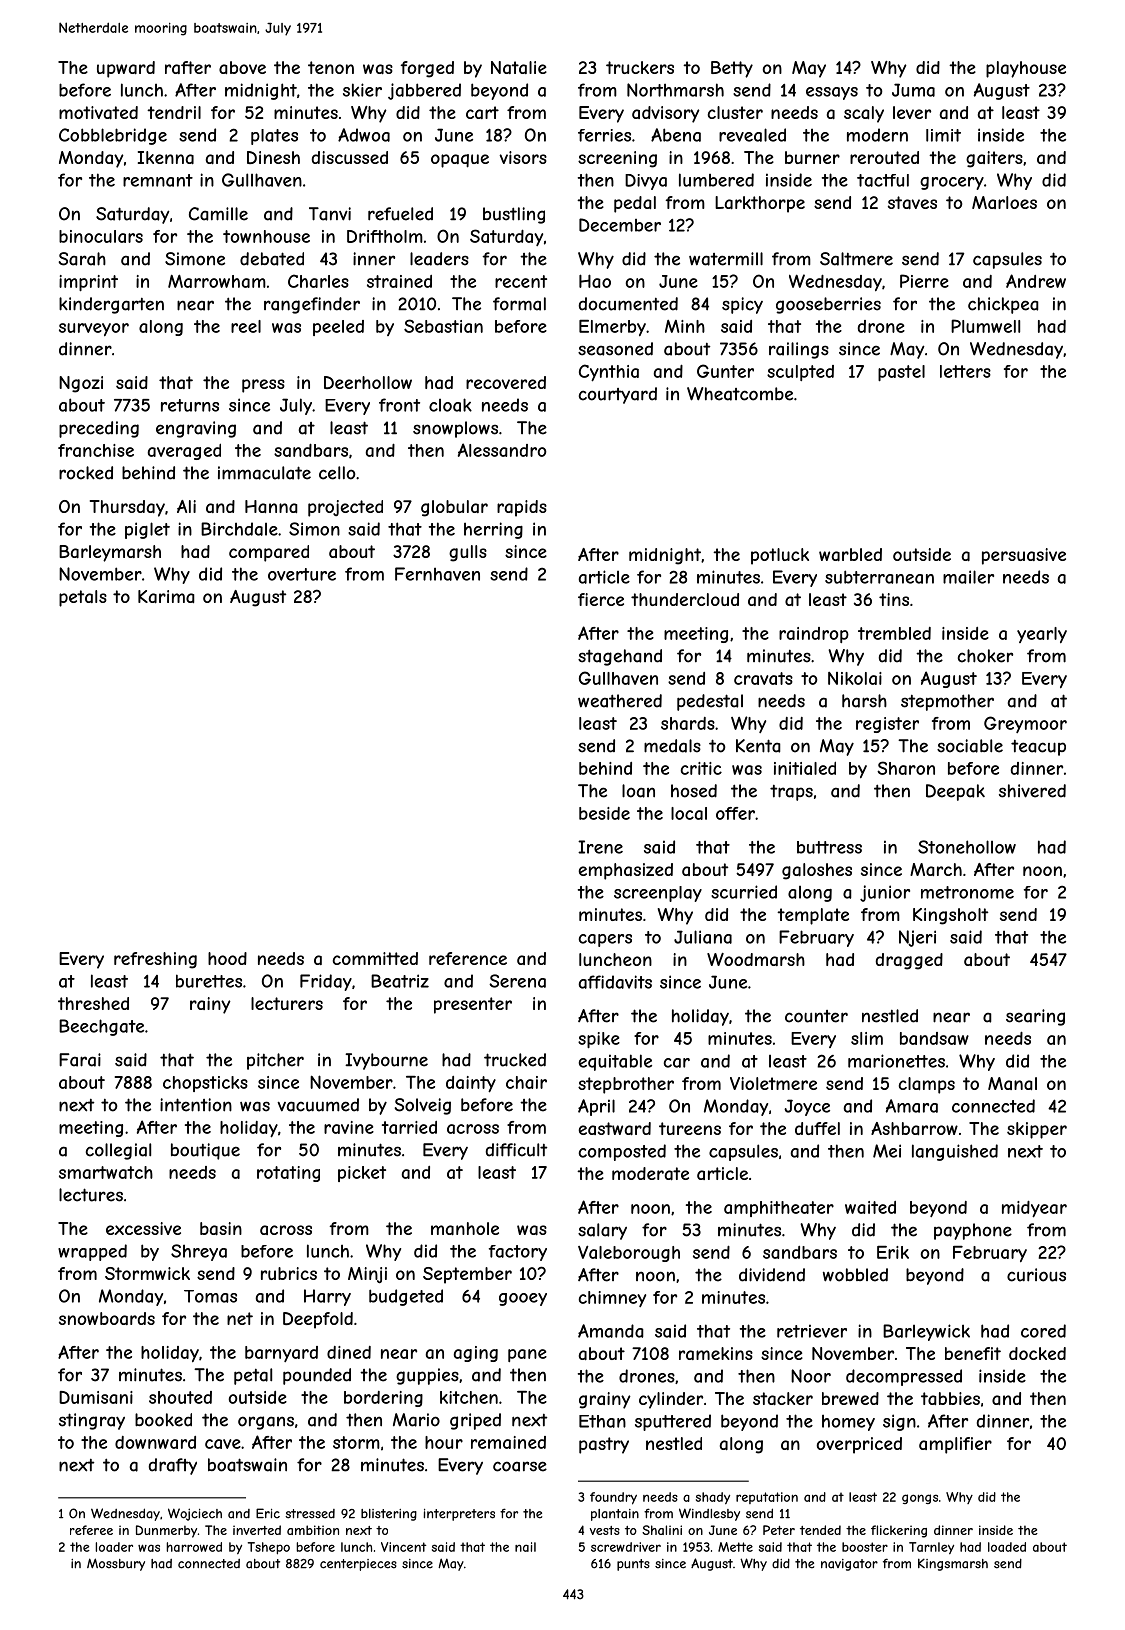 This screenshot has width=1125, height=1630. Describe the element at coordinates (116, 1564) in the screenshot. I see `Mossbury` at that location.
